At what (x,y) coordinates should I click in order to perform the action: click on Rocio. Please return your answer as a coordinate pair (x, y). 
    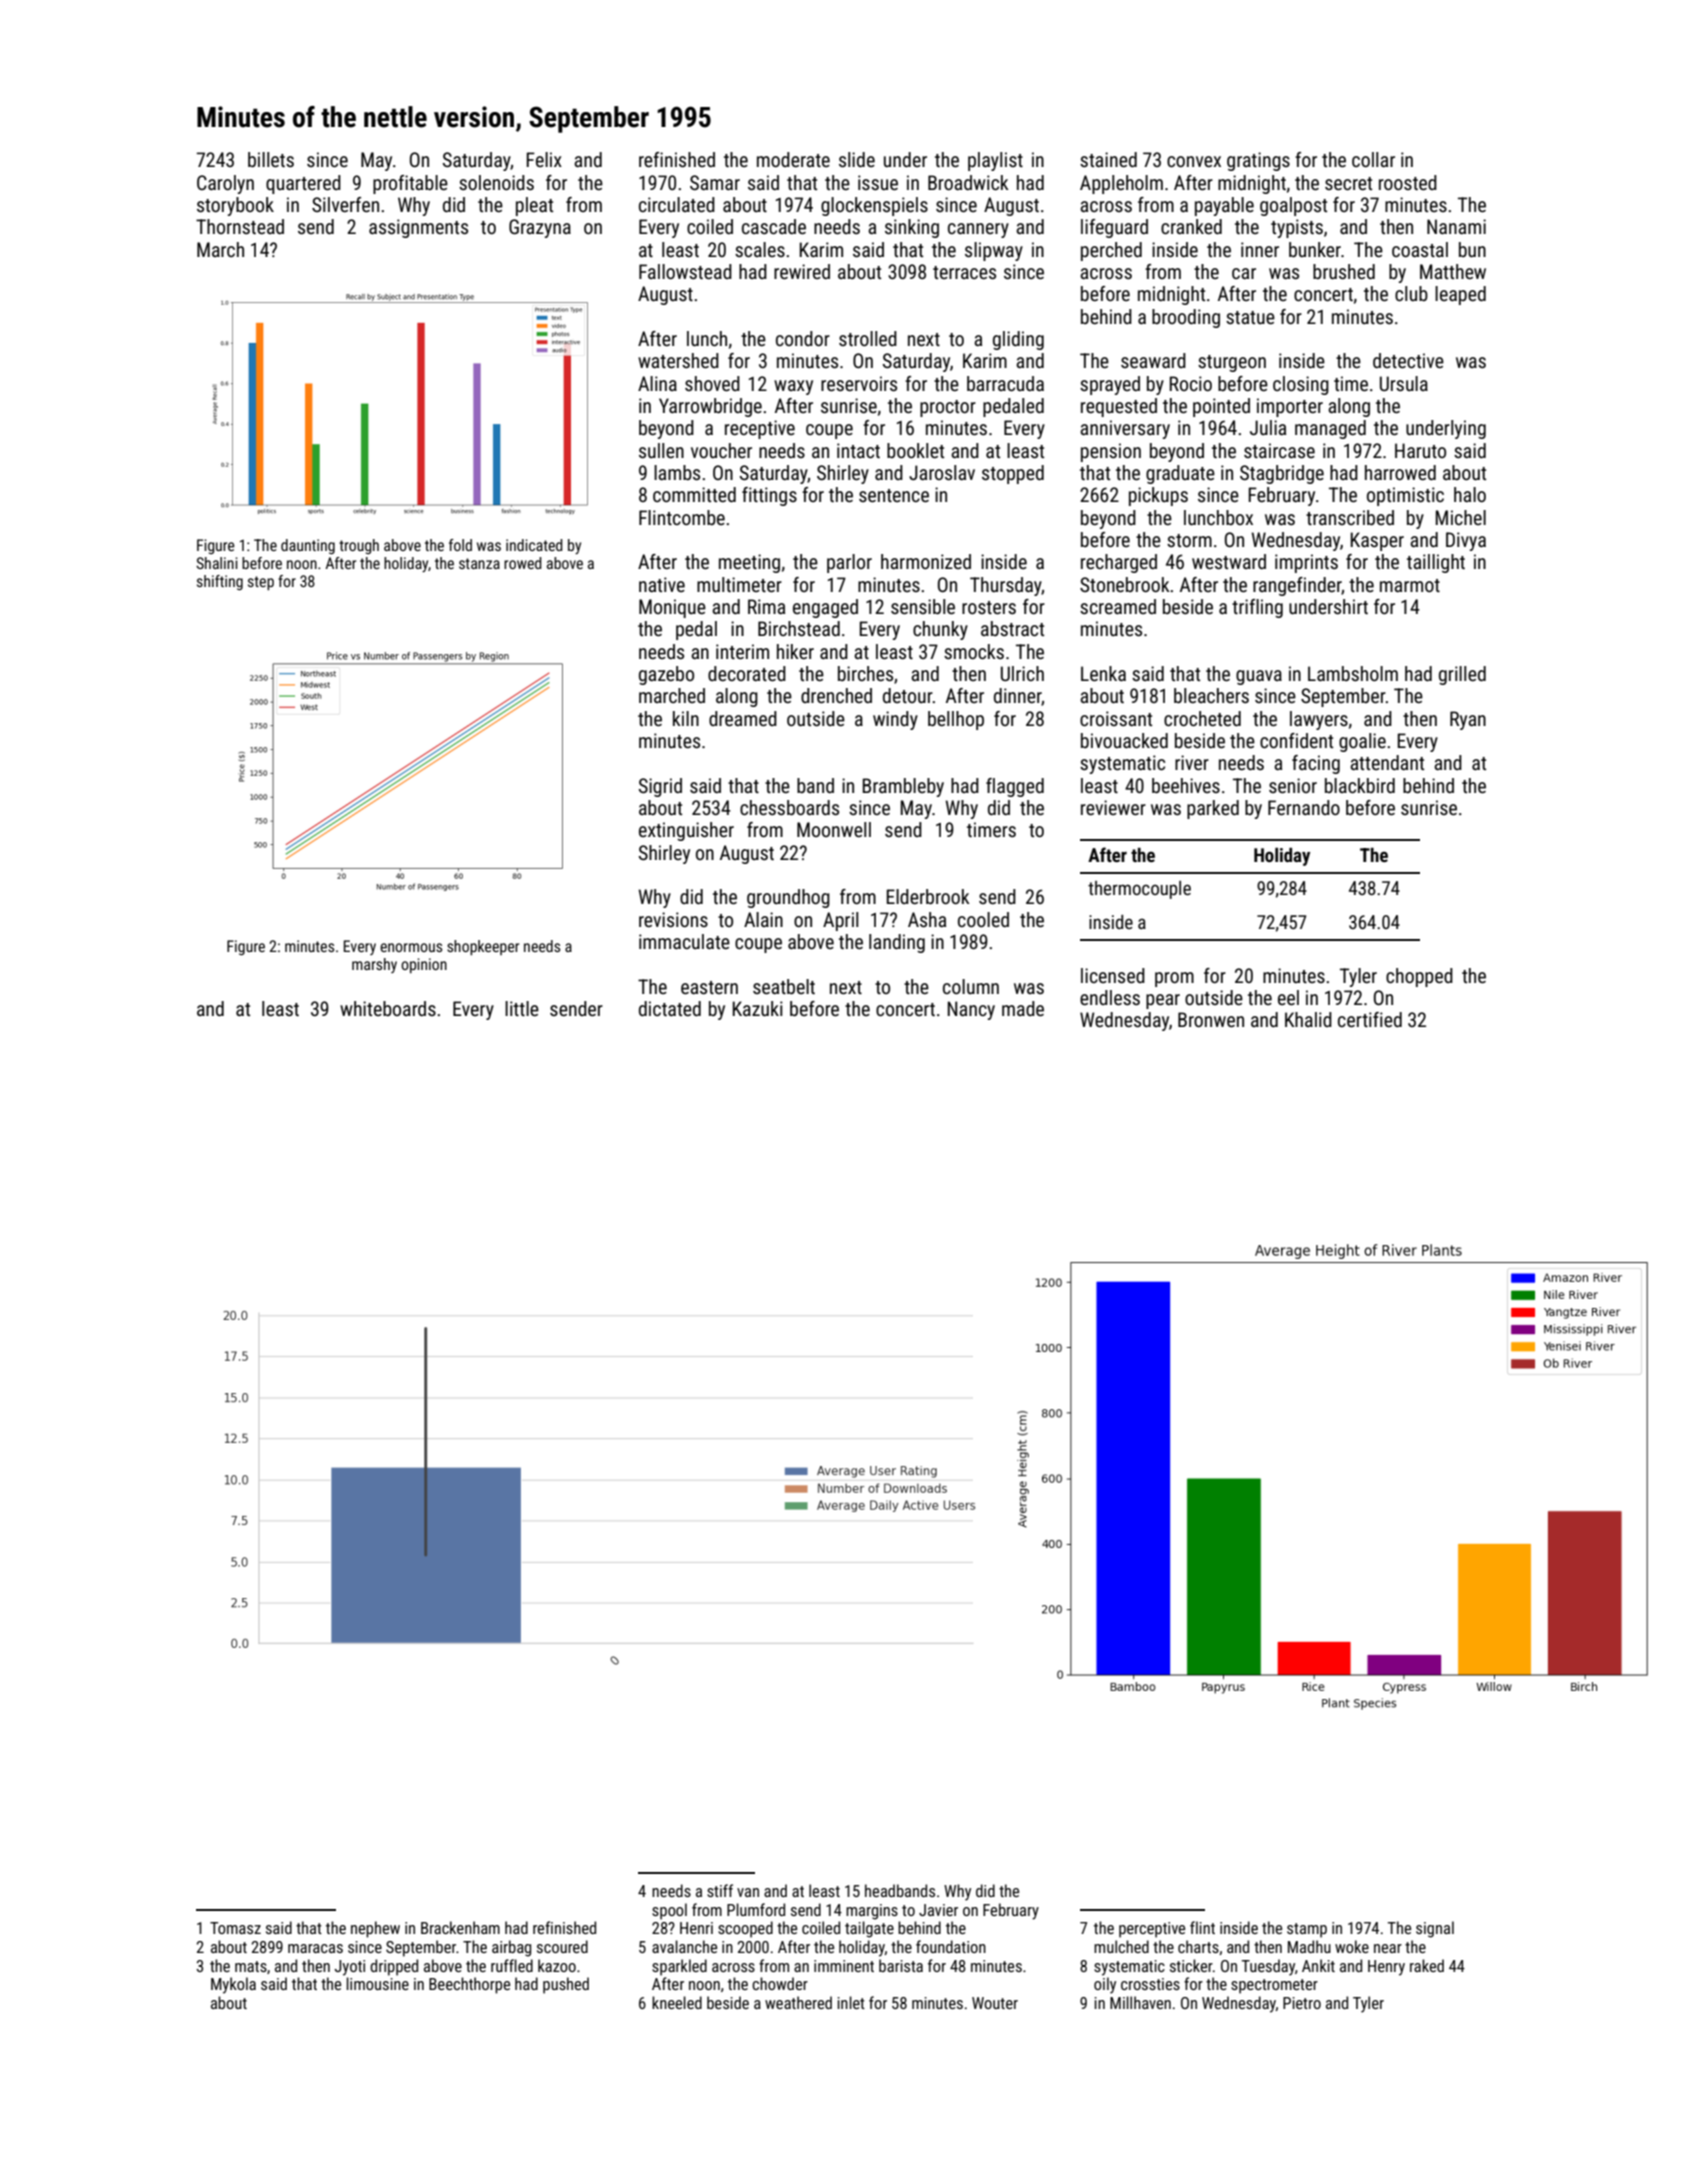
    Looking at the image, I should click on (1191, 383).
